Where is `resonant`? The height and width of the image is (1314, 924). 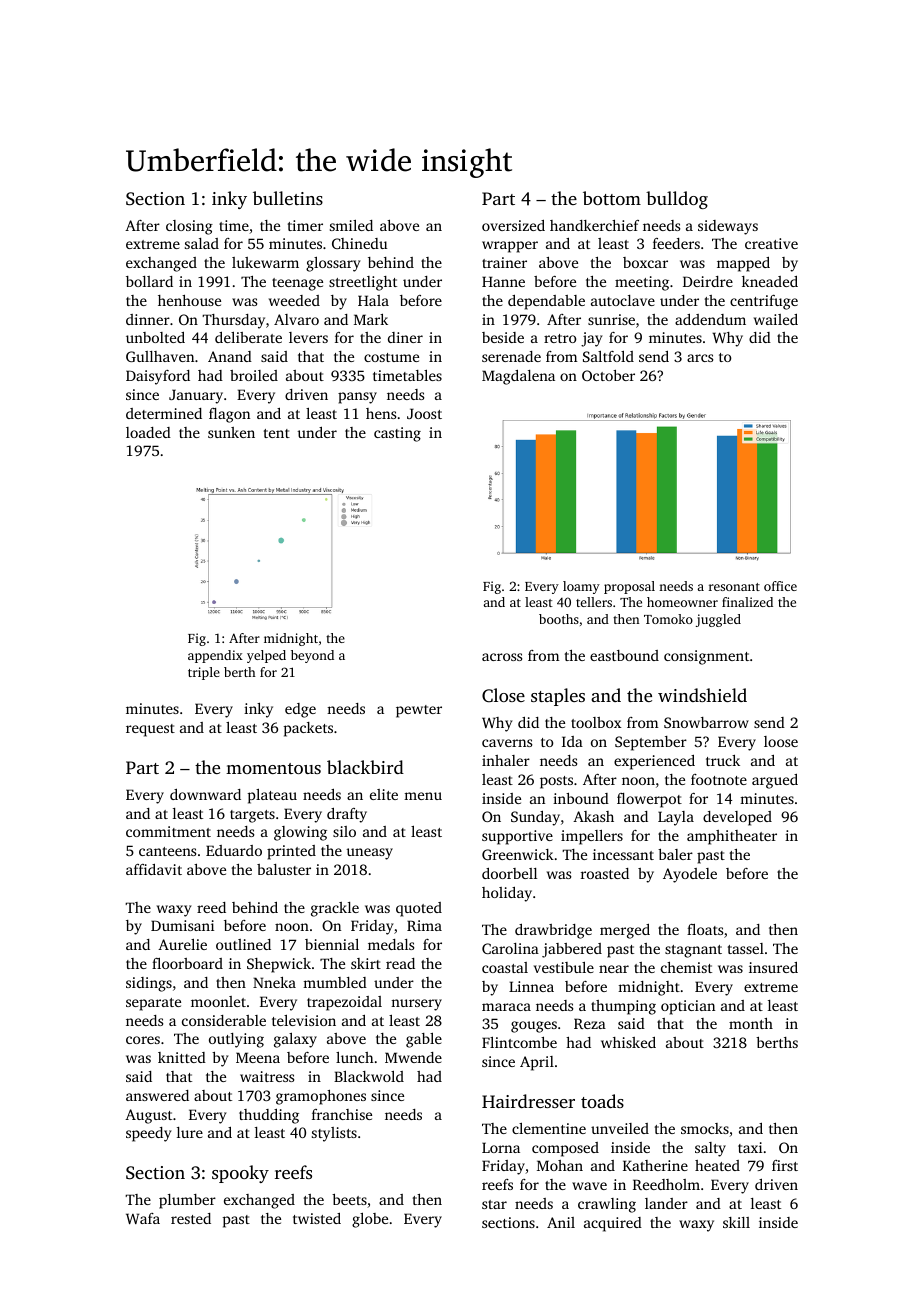 resonant is located at coordinates (734, 587).
